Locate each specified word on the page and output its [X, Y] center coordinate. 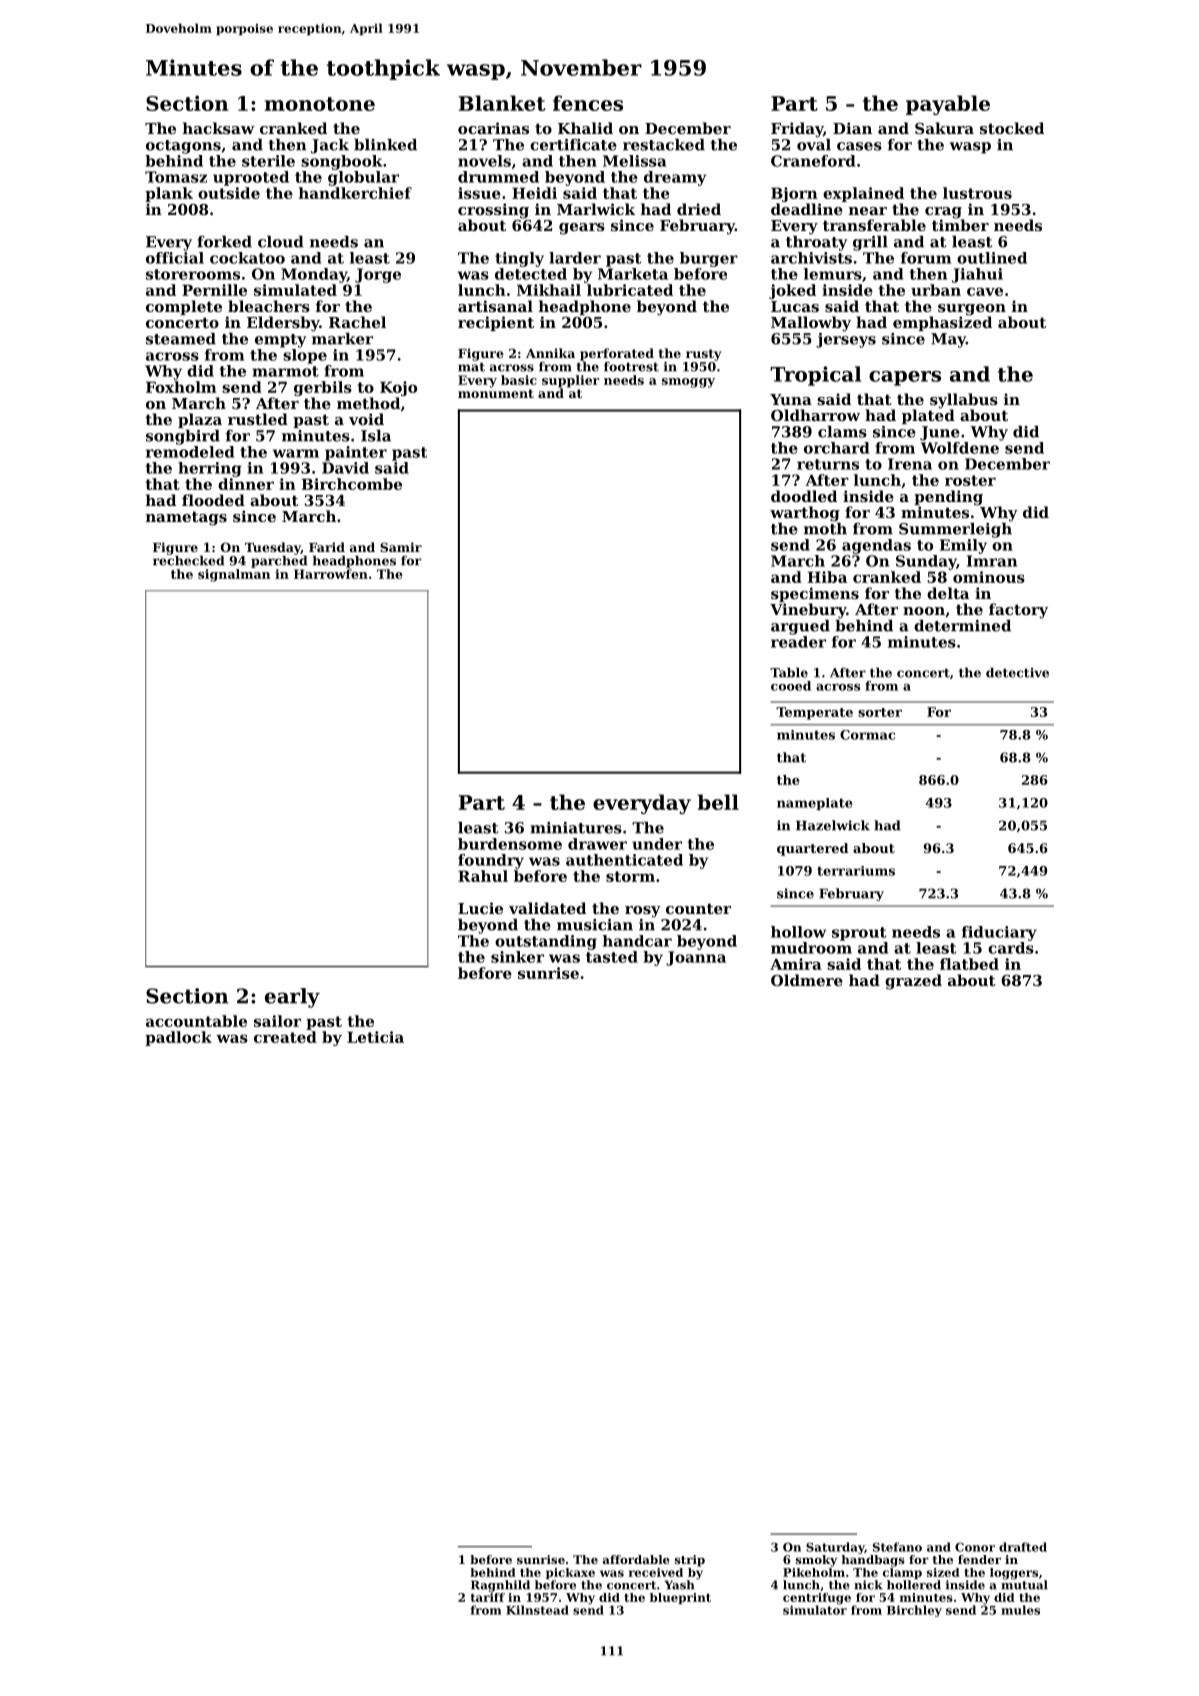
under [657, 844]
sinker [517, 957]
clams [842, 432]
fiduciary [999, 933]
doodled [804, 496]
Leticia [375, 1037]
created [285, 1037]
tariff [488, 1597]
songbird [183, 437]
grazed [913, 982]
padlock [178, 1038]
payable [948, 105]
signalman [234, 575]
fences [588, 103]
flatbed [969, 964]
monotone [320, 104]
